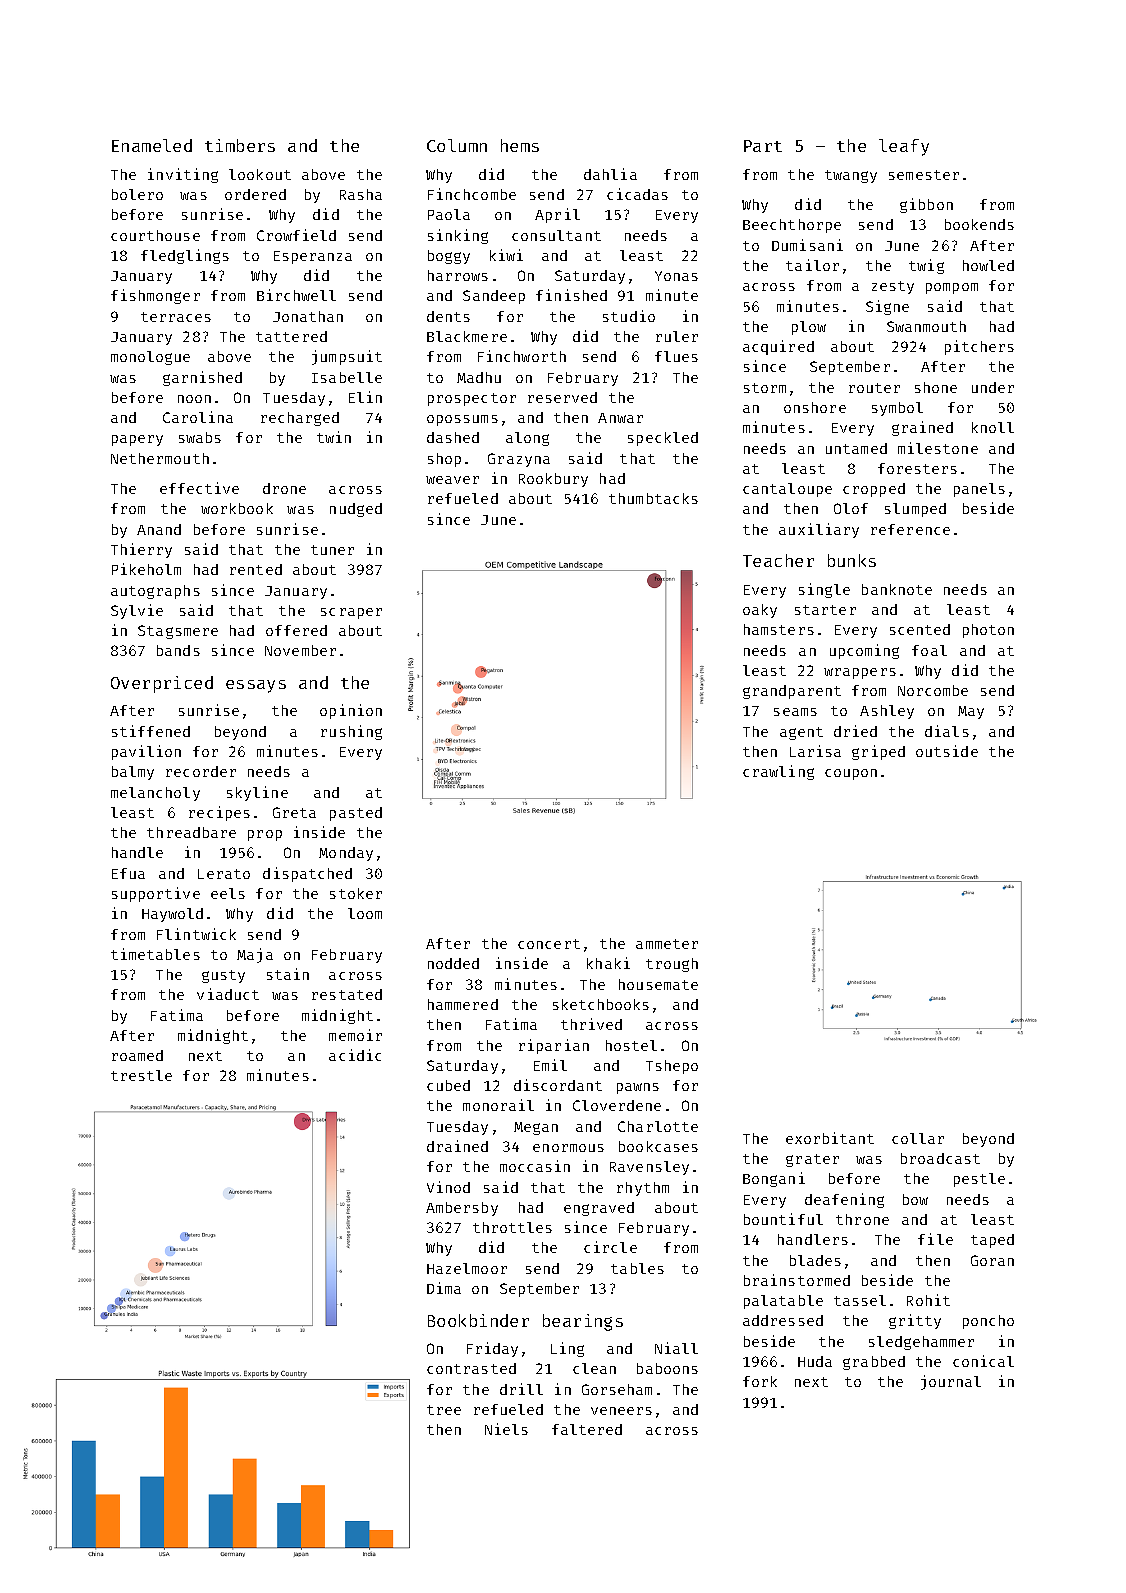  I want to click on ammeter, so click(667, 944).
